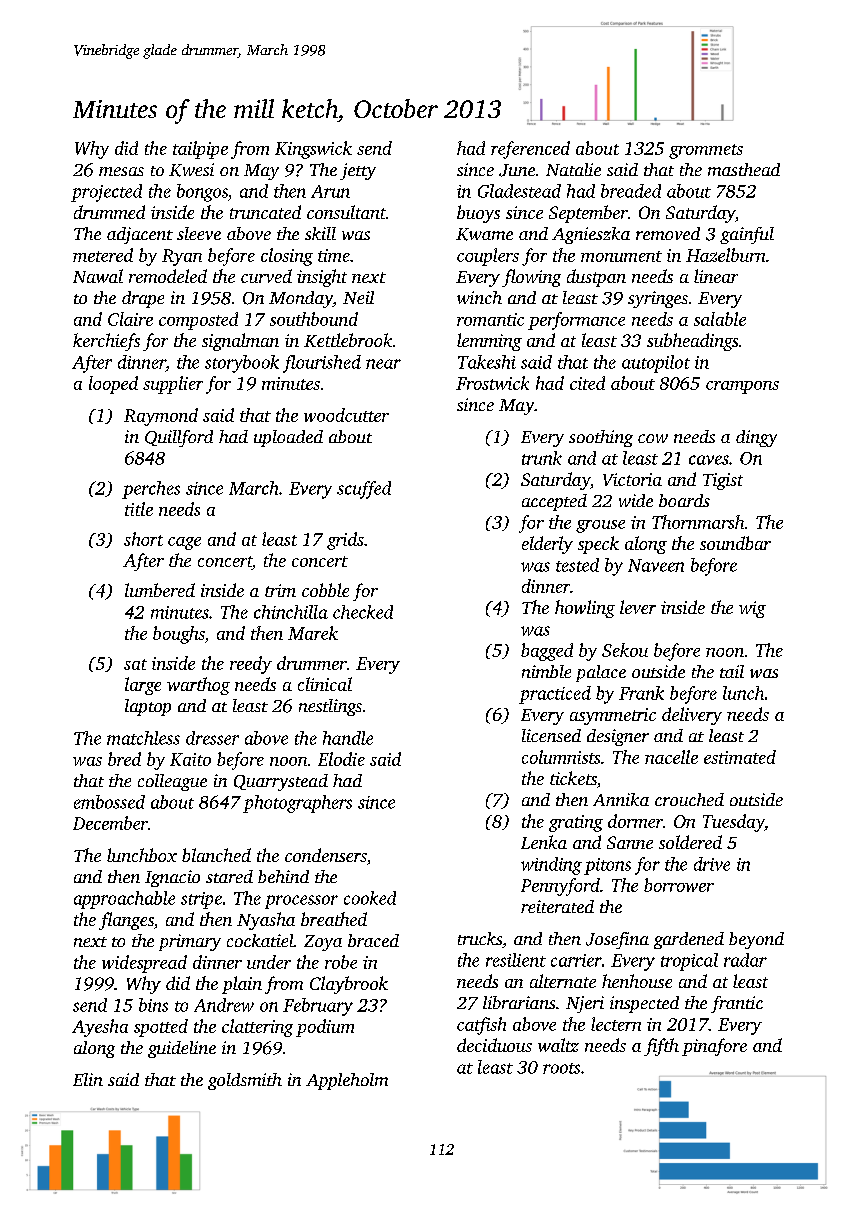 This page has height=1218, width=858. What do you see at coordinates (251, 665) in the page?
I see `reedy` at bounding box center [251, 665].
